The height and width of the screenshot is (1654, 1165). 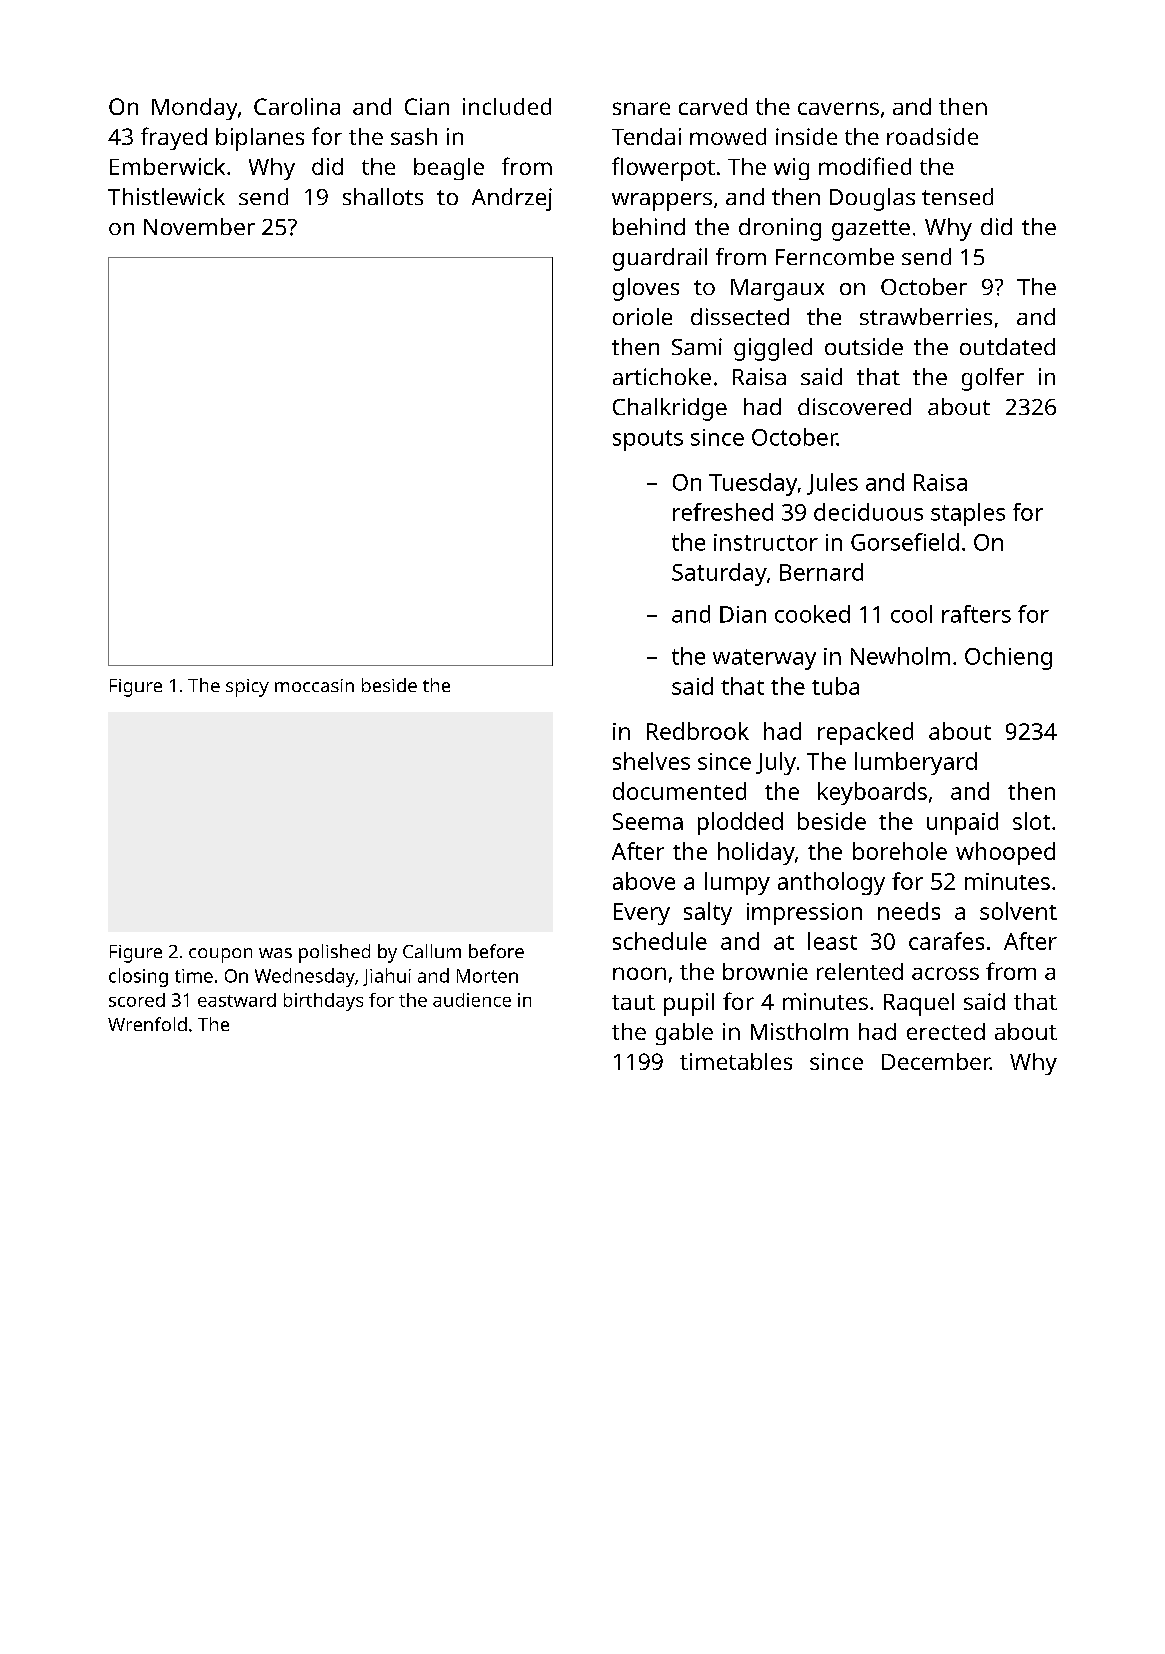 What do you see at coordinates (905, 542) in the screenshot?
I see `Gorsefield` at bounding box center [905, 542].
